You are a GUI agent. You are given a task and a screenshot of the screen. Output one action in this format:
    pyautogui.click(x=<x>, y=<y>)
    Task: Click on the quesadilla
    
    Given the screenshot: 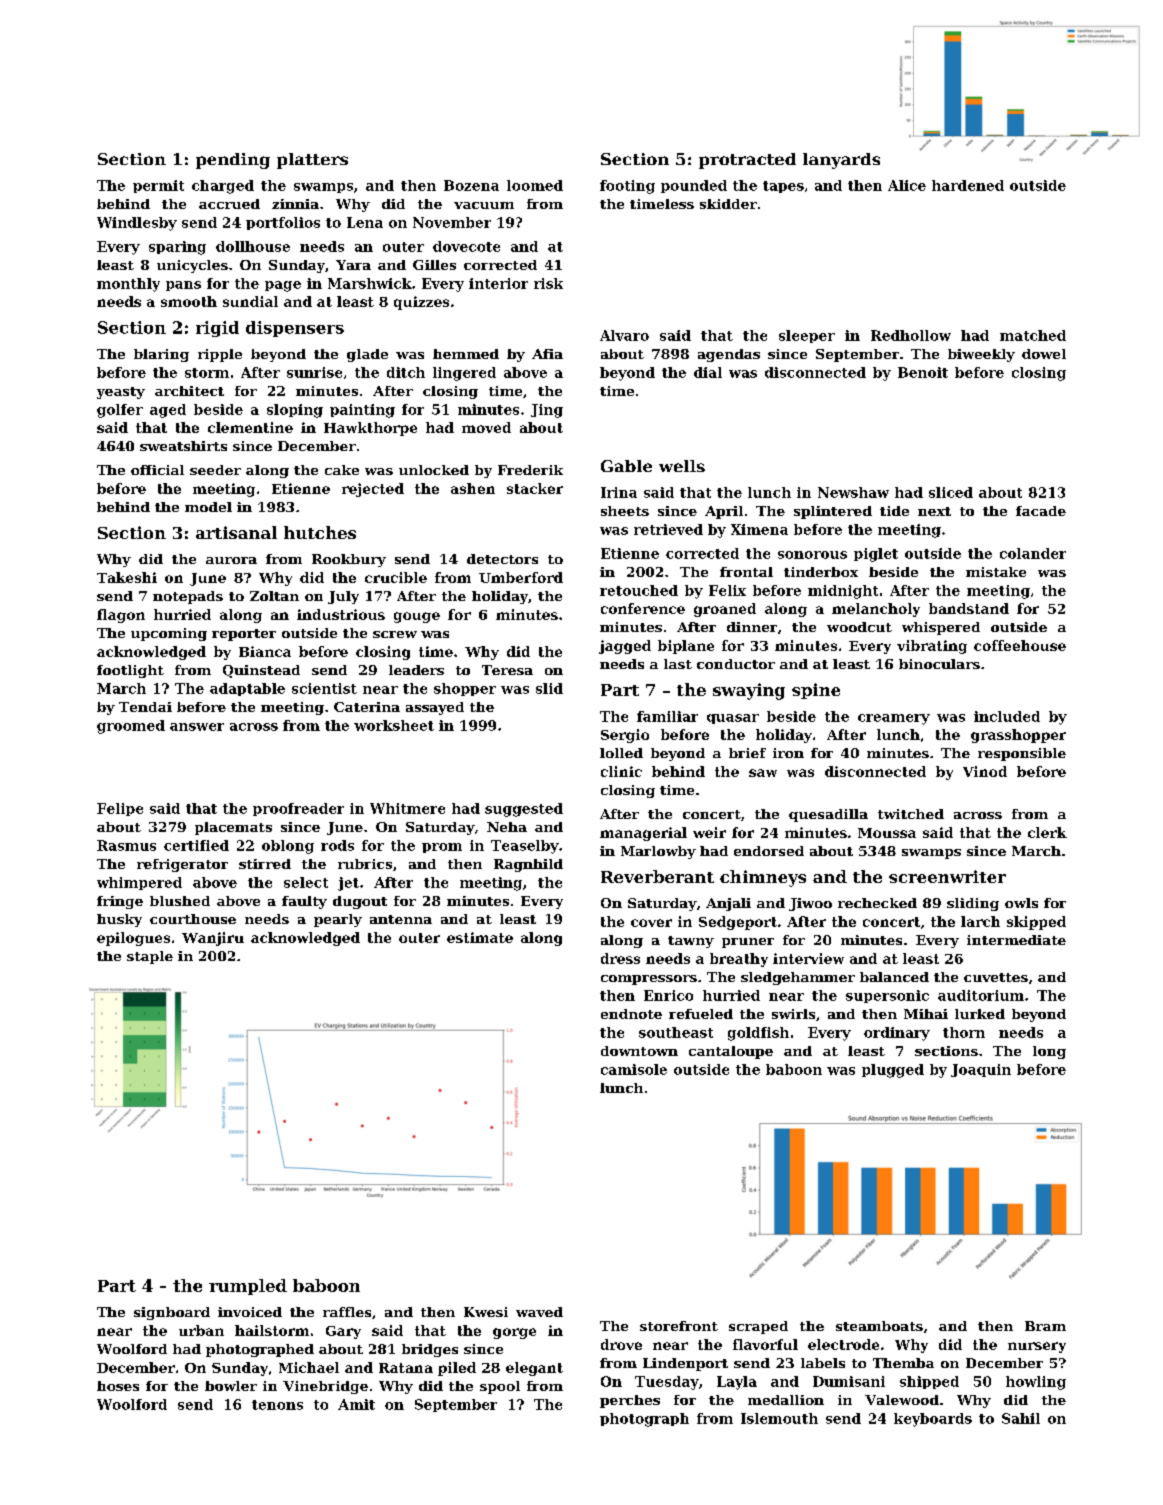 What is the action you would take?
    pyautogui.click(x=828, y=815)
